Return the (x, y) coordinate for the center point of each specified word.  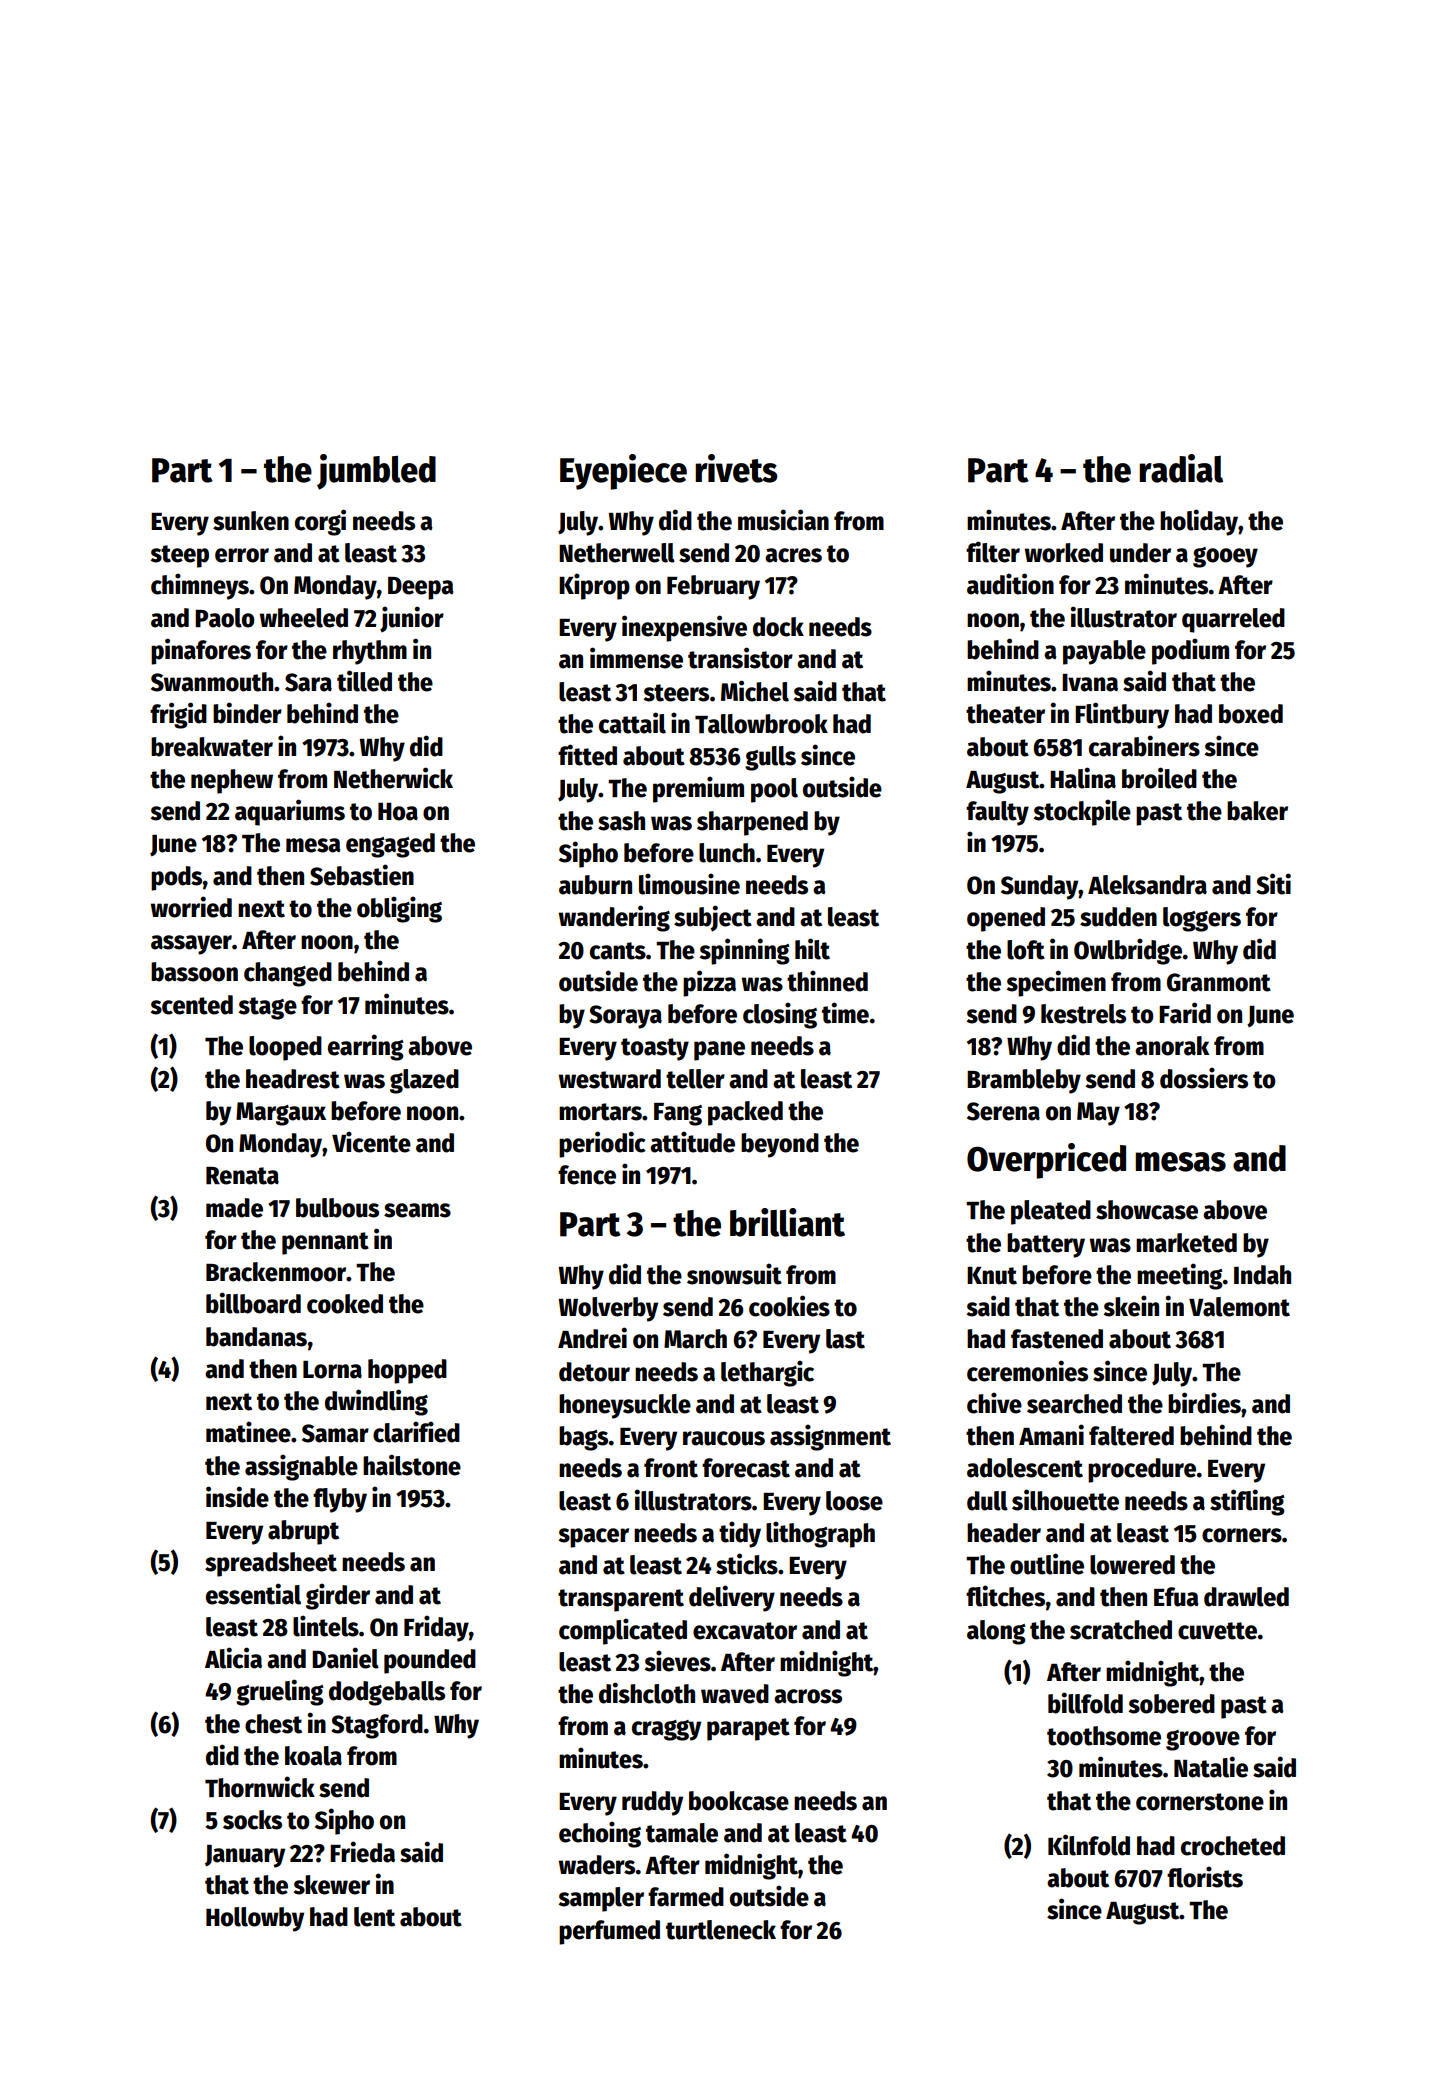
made (234, 1208)
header (1004, 1533)
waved (735, 1694)
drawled (1246, 1597)
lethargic (767, 1373)
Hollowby (255, 1919)
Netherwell (617, 553)
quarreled (1233, 620)
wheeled (304, 618)
